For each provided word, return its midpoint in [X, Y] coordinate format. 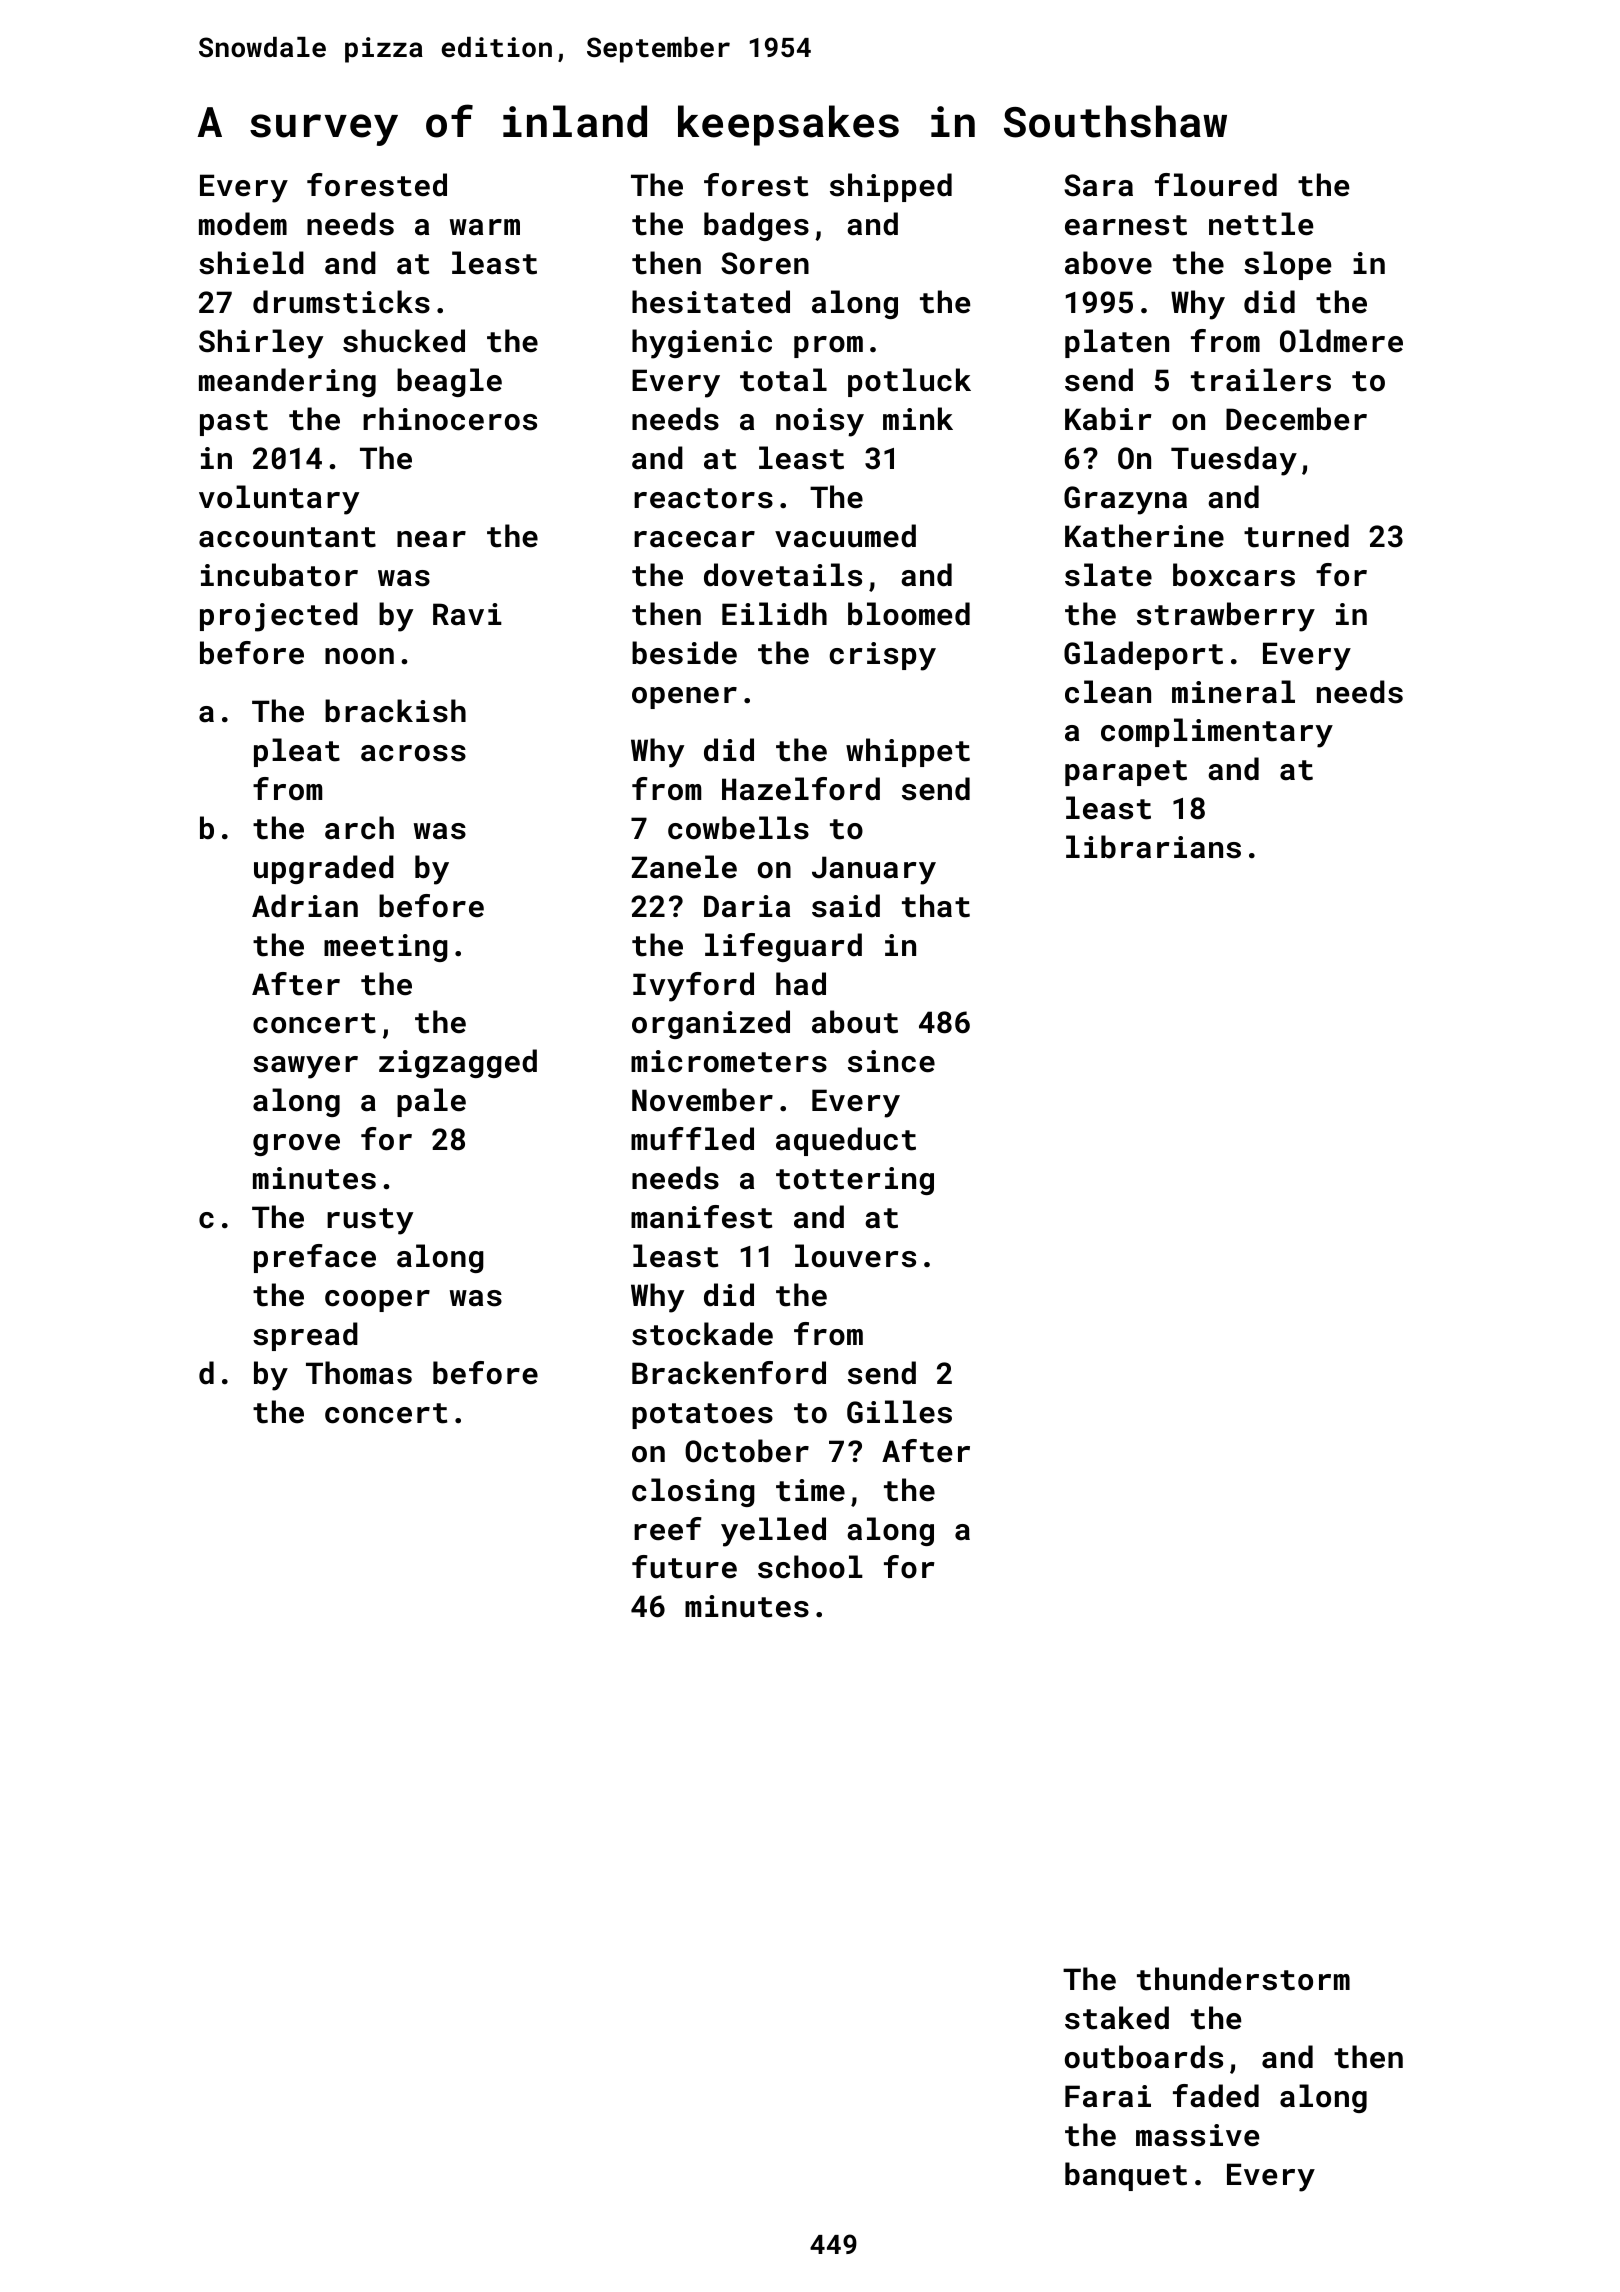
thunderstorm [1243, 1979]
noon [359, 656]
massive [1197, 2135]
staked [1117, 2018]
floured [1216, 185]
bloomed [909, 614]
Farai [1108, 2096]
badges [756, 226]
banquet [1126, 2176]
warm [485, 227]
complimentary [1217, 733]
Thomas [359, 1373]
